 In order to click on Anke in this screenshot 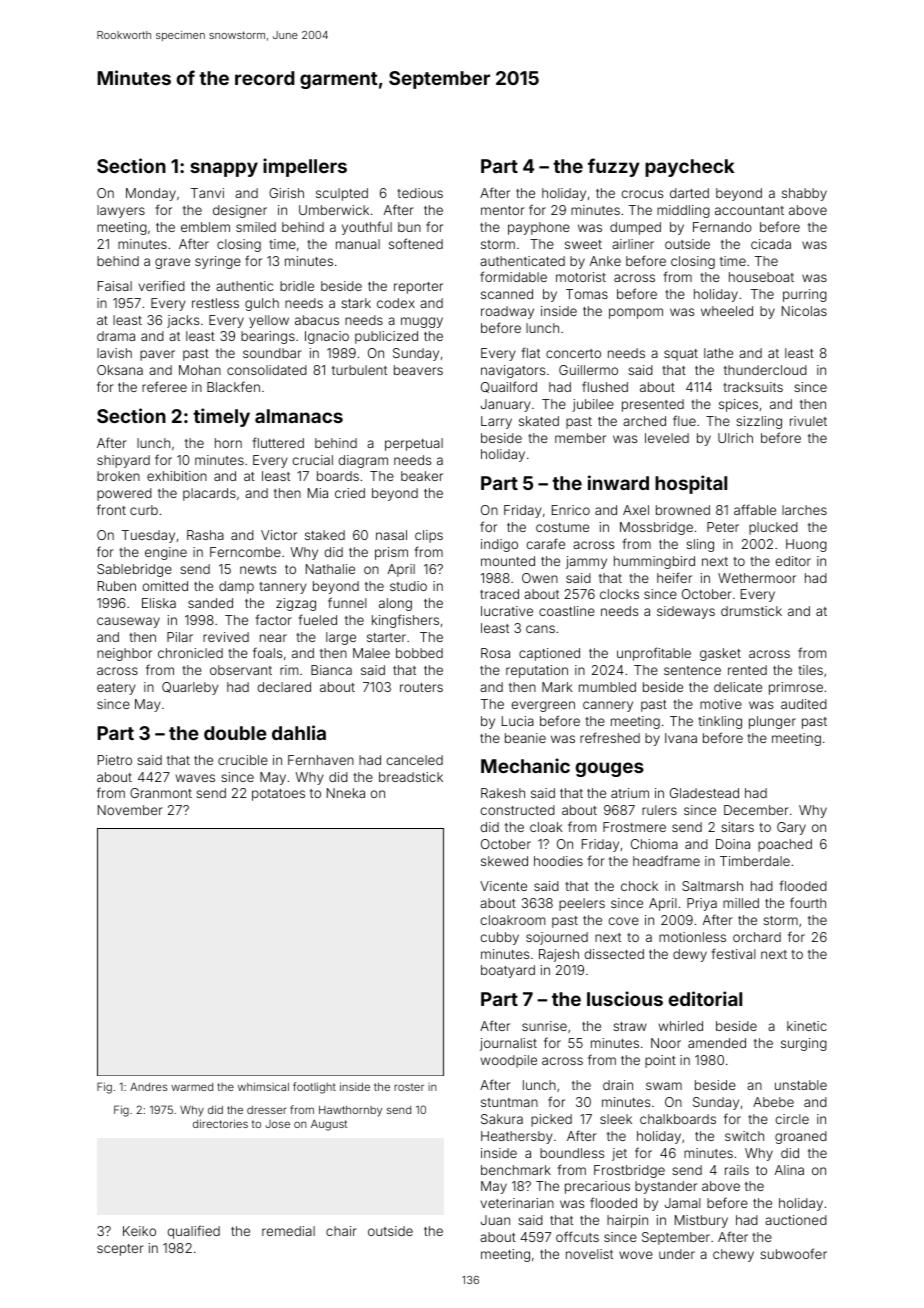, I will do `click(605, 261)`.
